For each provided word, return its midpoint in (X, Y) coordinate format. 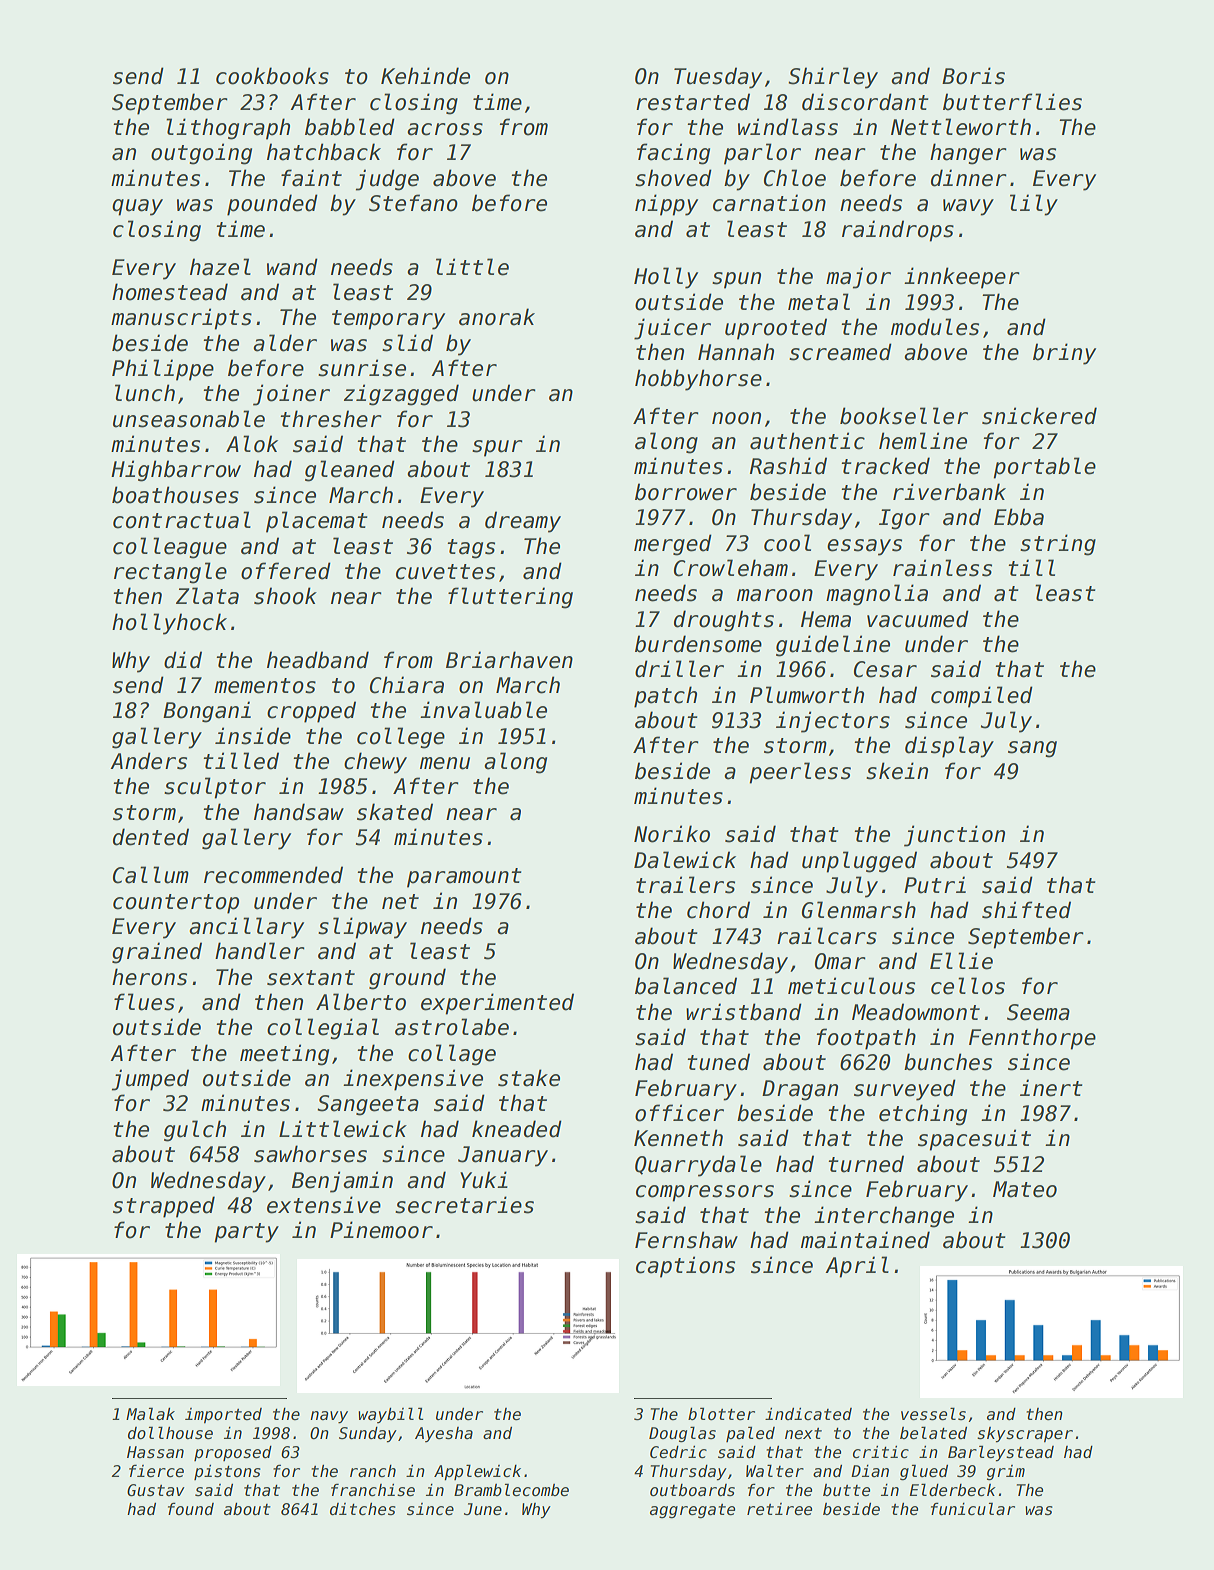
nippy (666, 205)
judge (387, 180)
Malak (150, 1413)
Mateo (1025, 1189)
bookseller (904, 416)
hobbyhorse (698, 380)
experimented (497, 1004)
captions (685, 1267)
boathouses (175, 495)
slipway (362, 928)
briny (1064, 354)
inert (1051, 1088)
